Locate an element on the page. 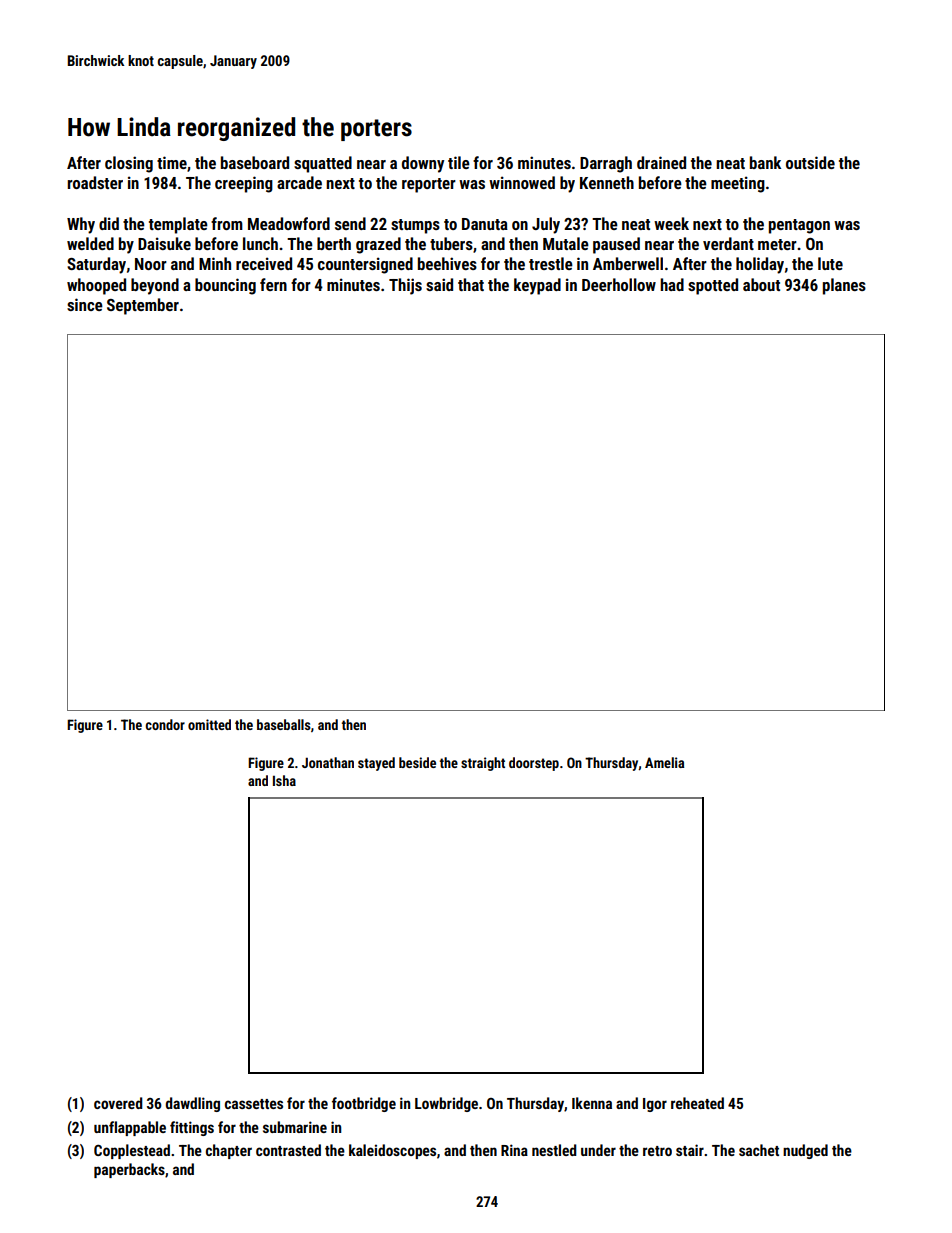 The height and width of the image is (1233, 952). spotted is located at coordinates (713, 286).
